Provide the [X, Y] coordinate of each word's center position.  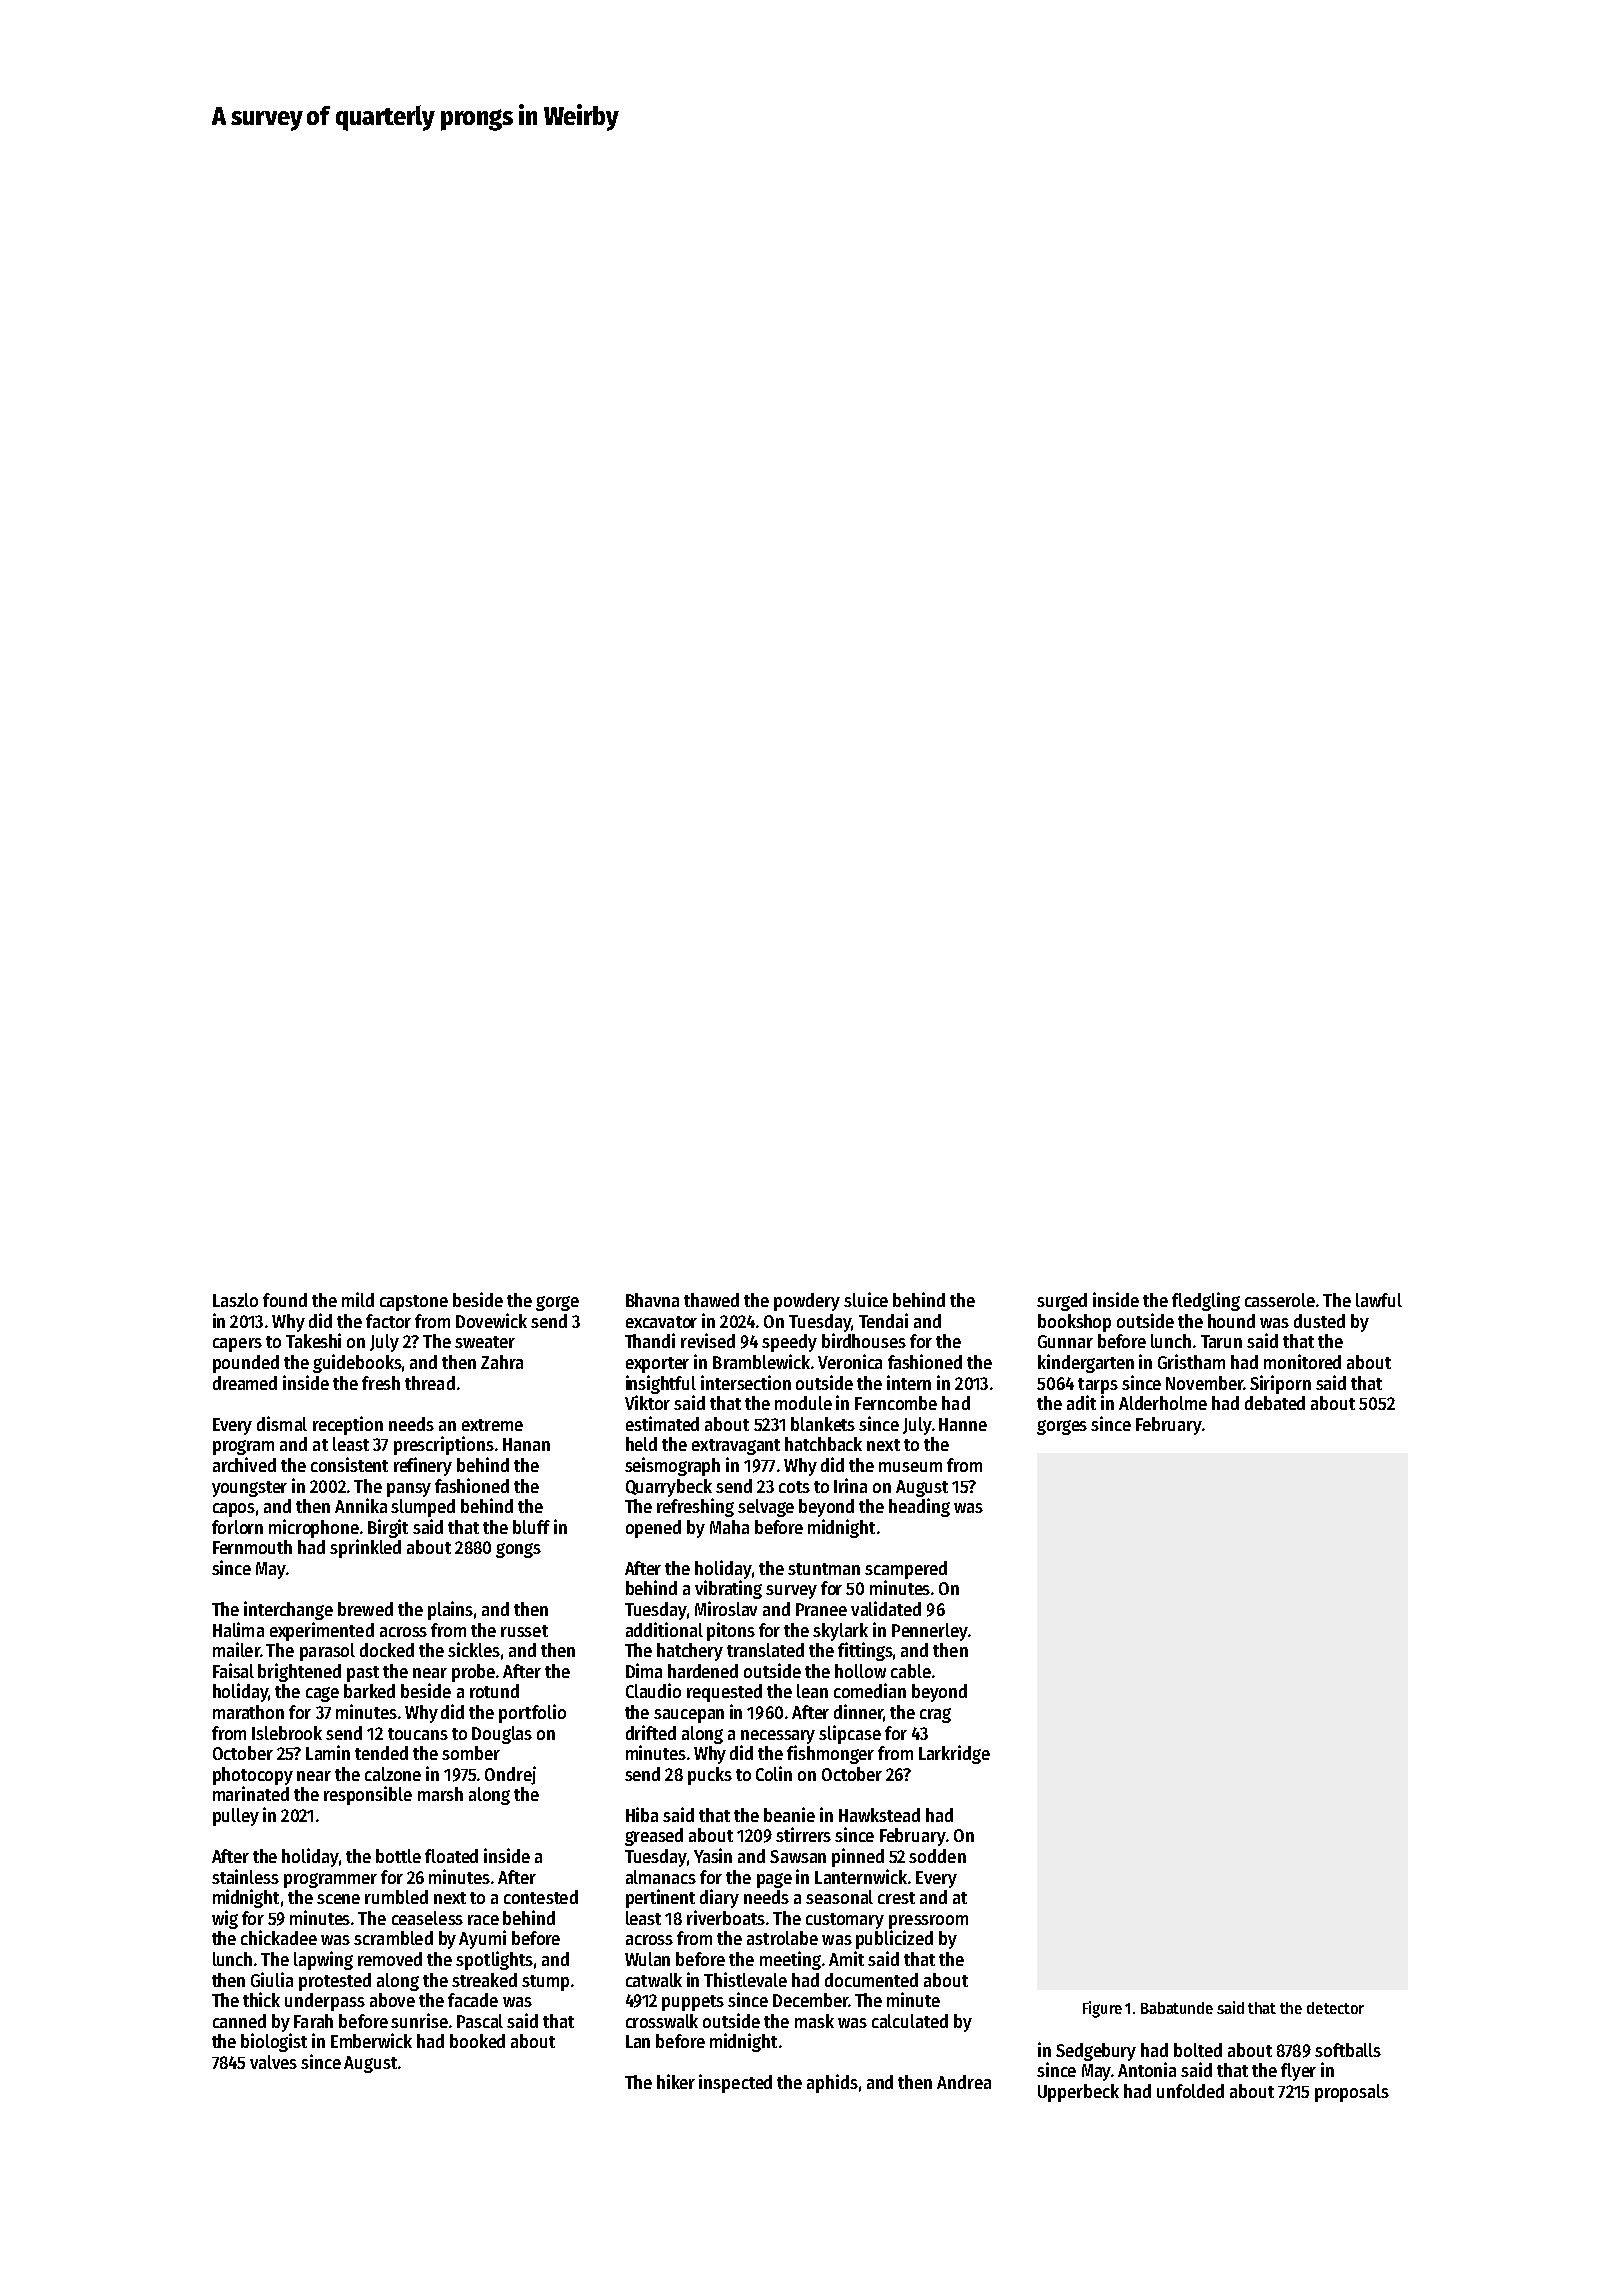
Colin [774, 1773]
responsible [368, 1795]
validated [886, 1608]
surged [1062, 1302]
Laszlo [235, 1300]
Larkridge [954, 1754]
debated [1275, 1403]
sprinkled [365, 1548]
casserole [1280, 1300]
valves [273, 2062]
